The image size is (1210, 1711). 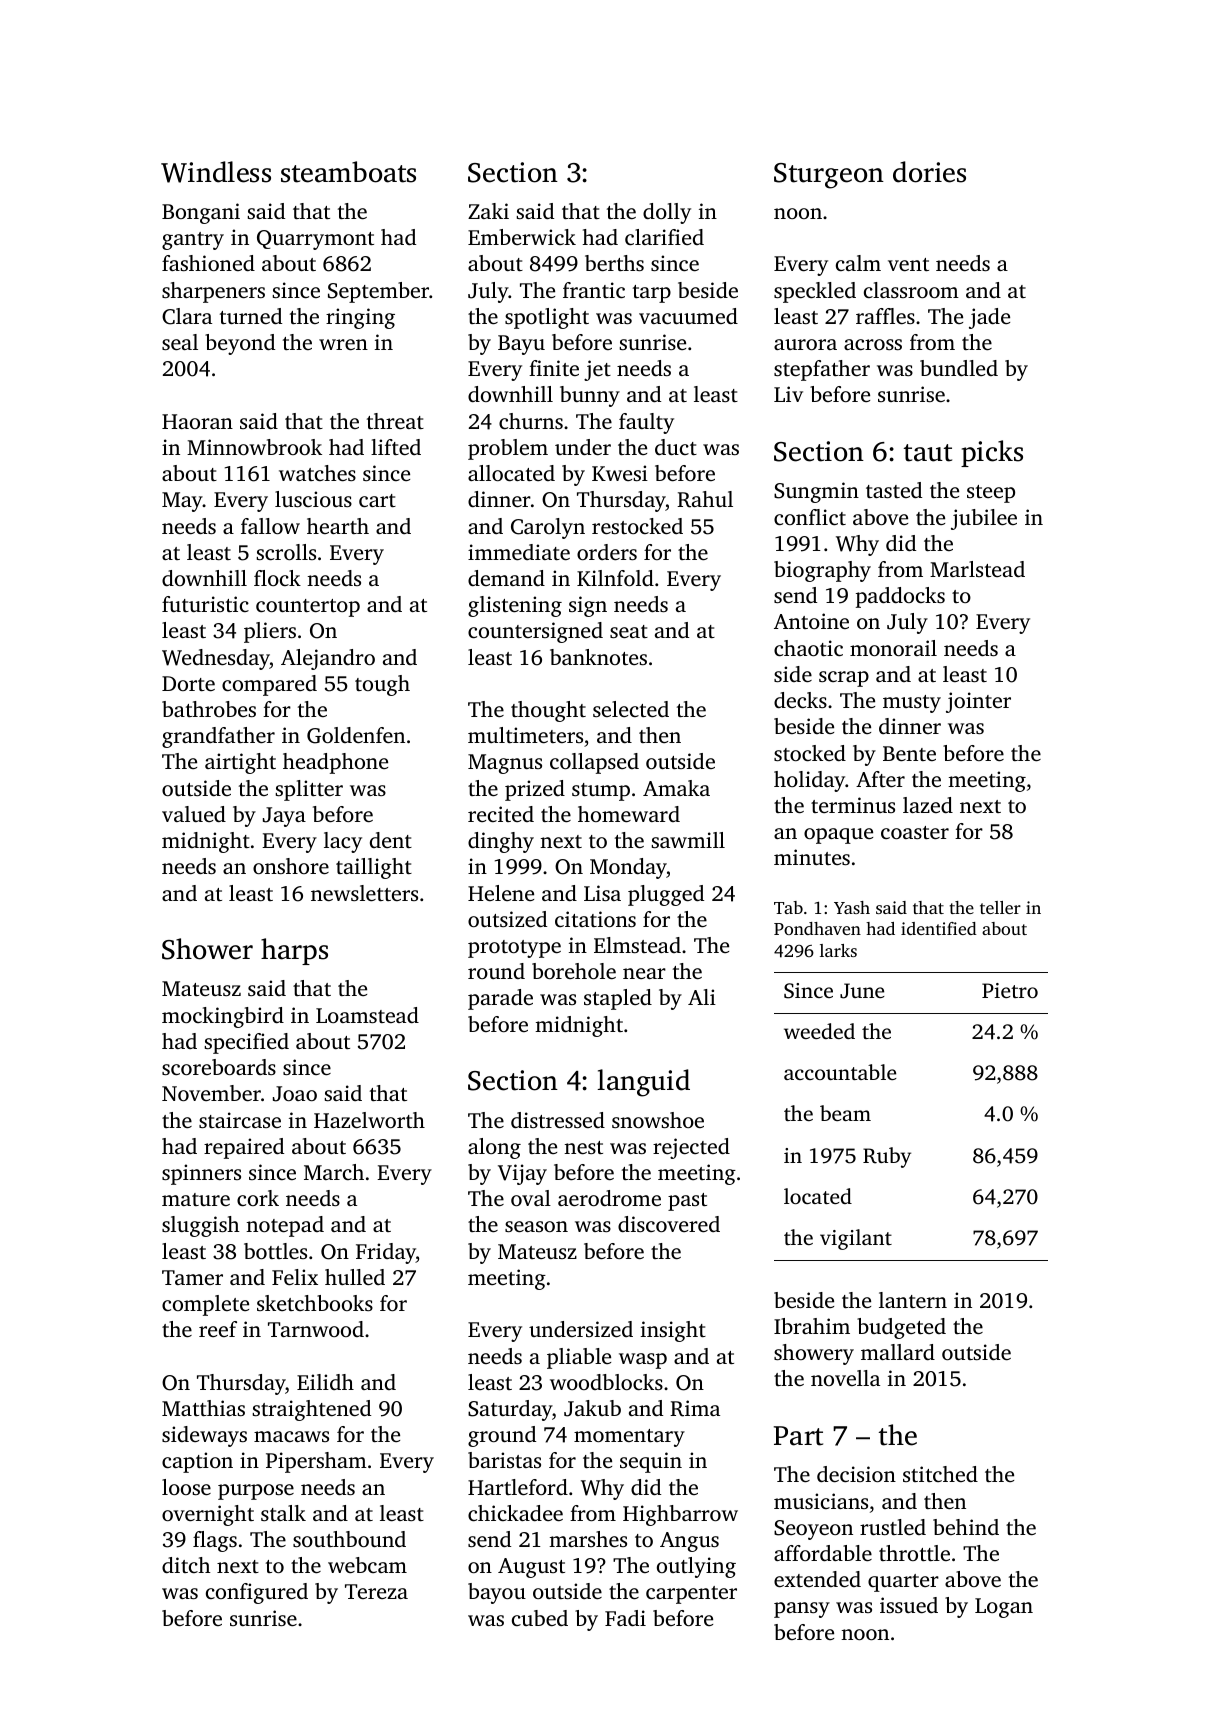 What do you see at coordinates (959, 368) in the screenshot?
I see `bundled` at bounding box center [959, 368].
